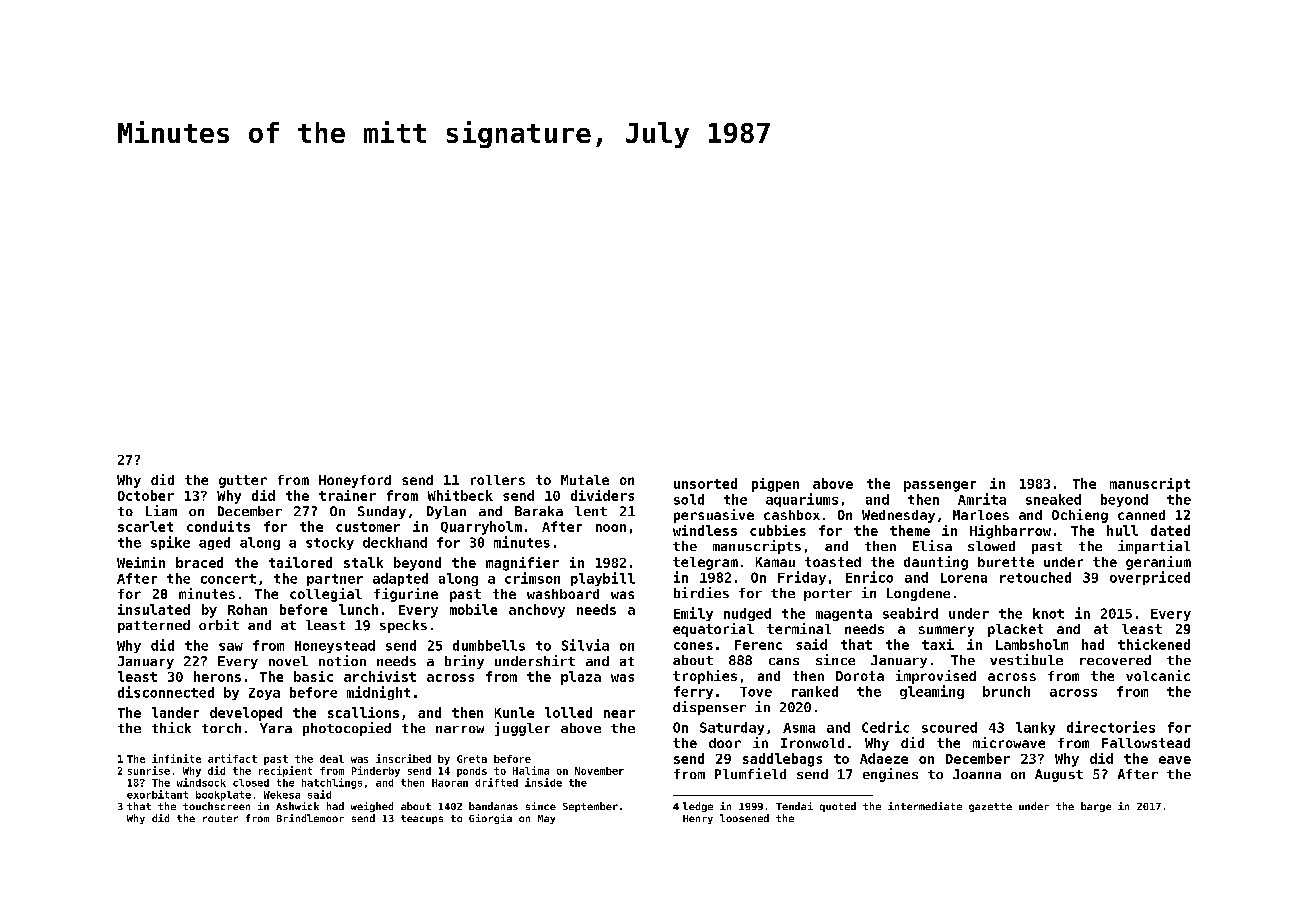  What do you see at coordinates (940, 486) in the document?
I see `passenger` at bounding box center [940, 486].
